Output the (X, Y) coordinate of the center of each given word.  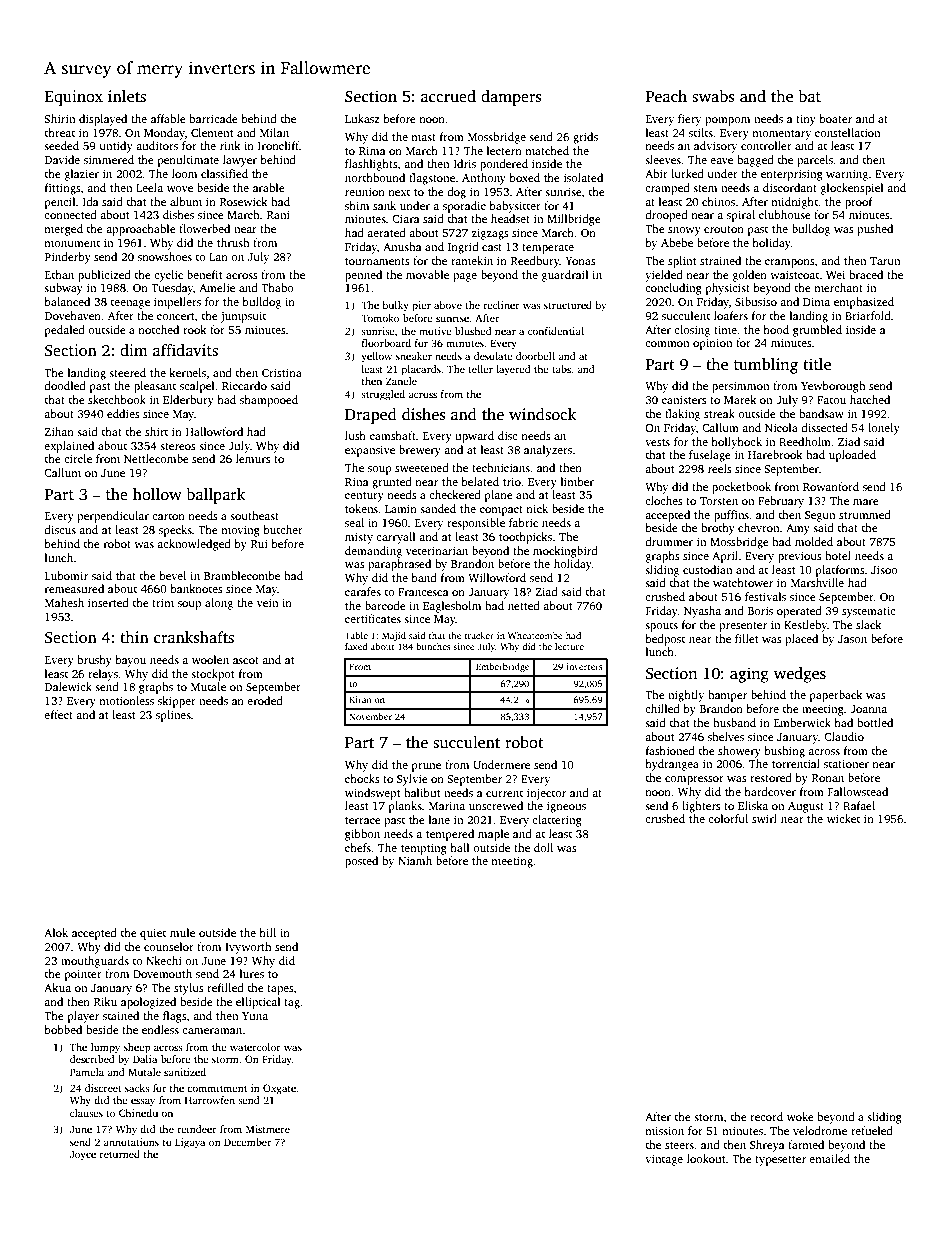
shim (357, 205)
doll (543, 847)
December (247, 1142)
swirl (764, 818)
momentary (781, 135)
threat (60, 132)
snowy (684, 231)
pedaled (65, 331)
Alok (56, 932)
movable (427, 274)
